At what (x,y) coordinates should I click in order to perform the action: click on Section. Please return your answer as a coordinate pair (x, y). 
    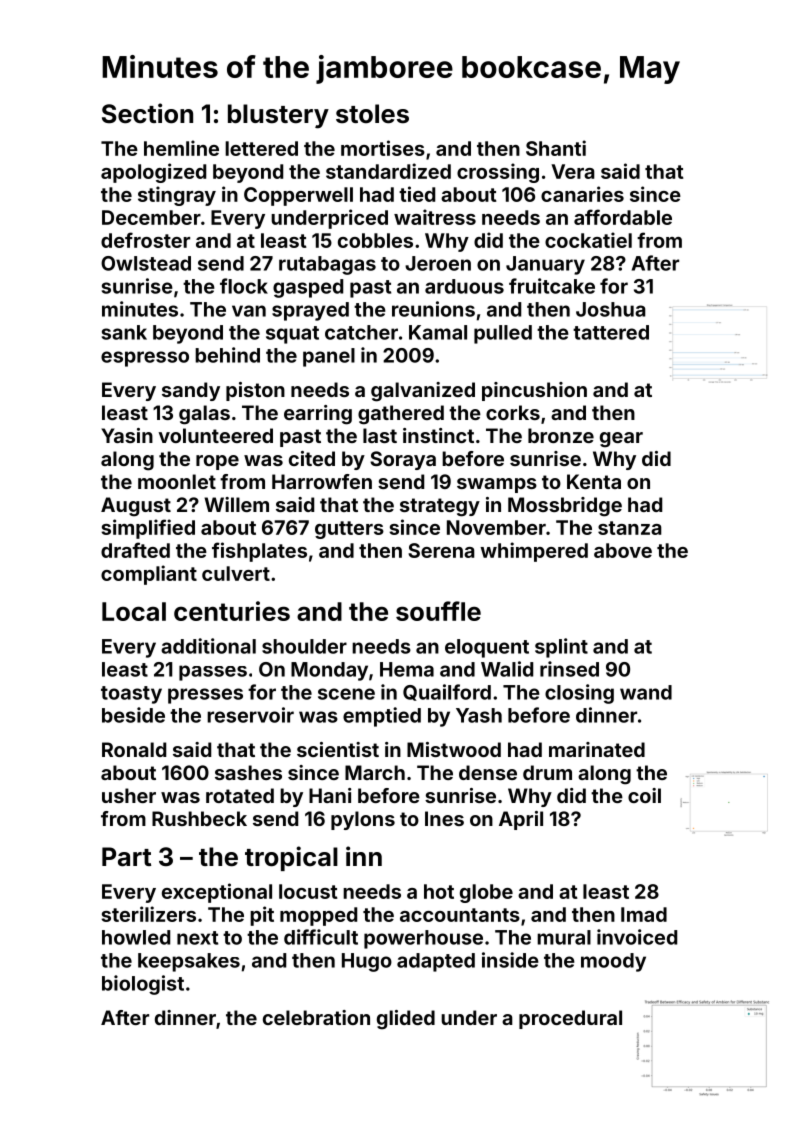
    Looking at the image, I should click on (147, 113).
